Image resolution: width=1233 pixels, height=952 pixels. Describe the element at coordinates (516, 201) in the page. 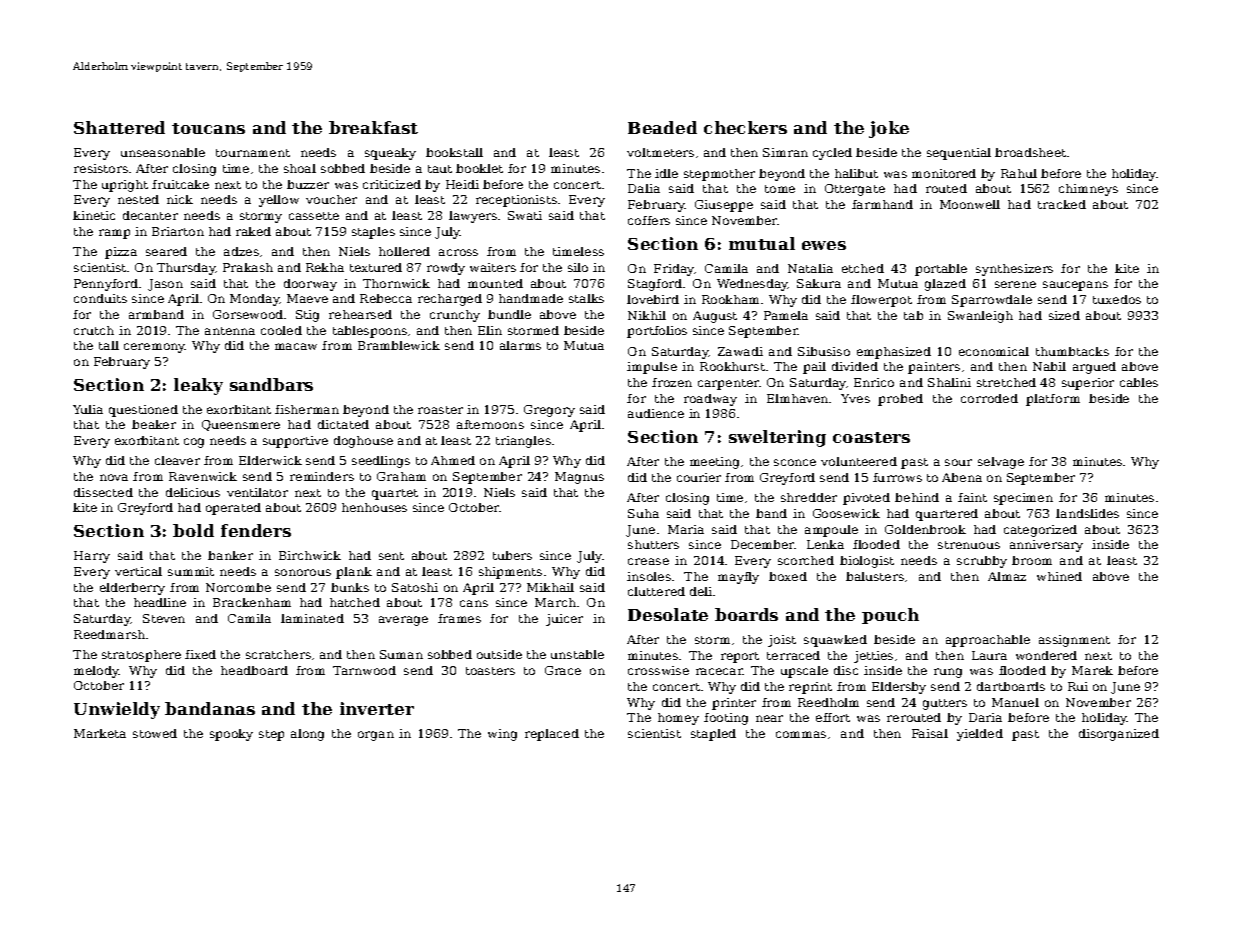

I see `receptionists` at that location.
